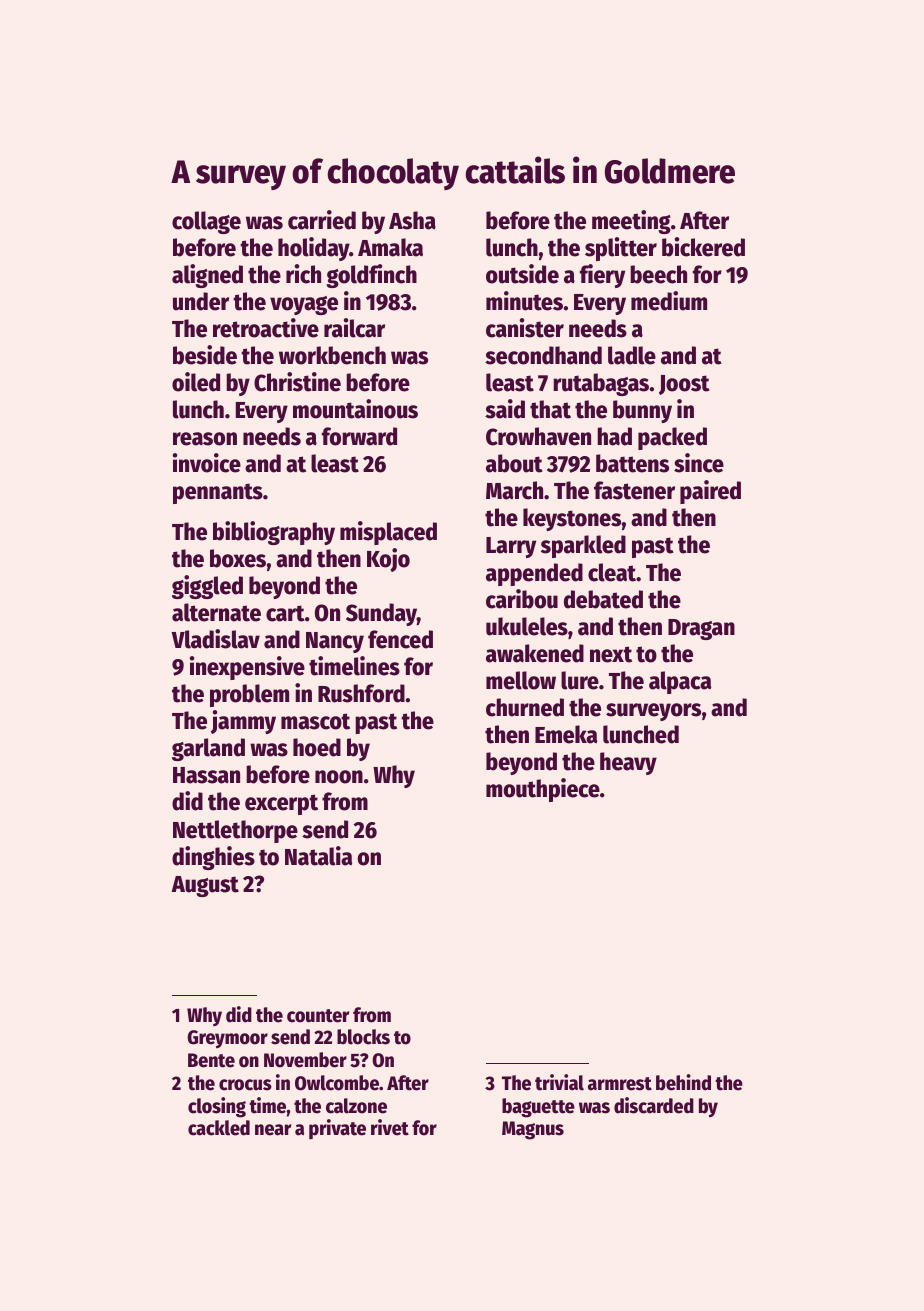  Describe the element at coordinates (318, 856) in the screenshot. I see `Natalia` at that location.
